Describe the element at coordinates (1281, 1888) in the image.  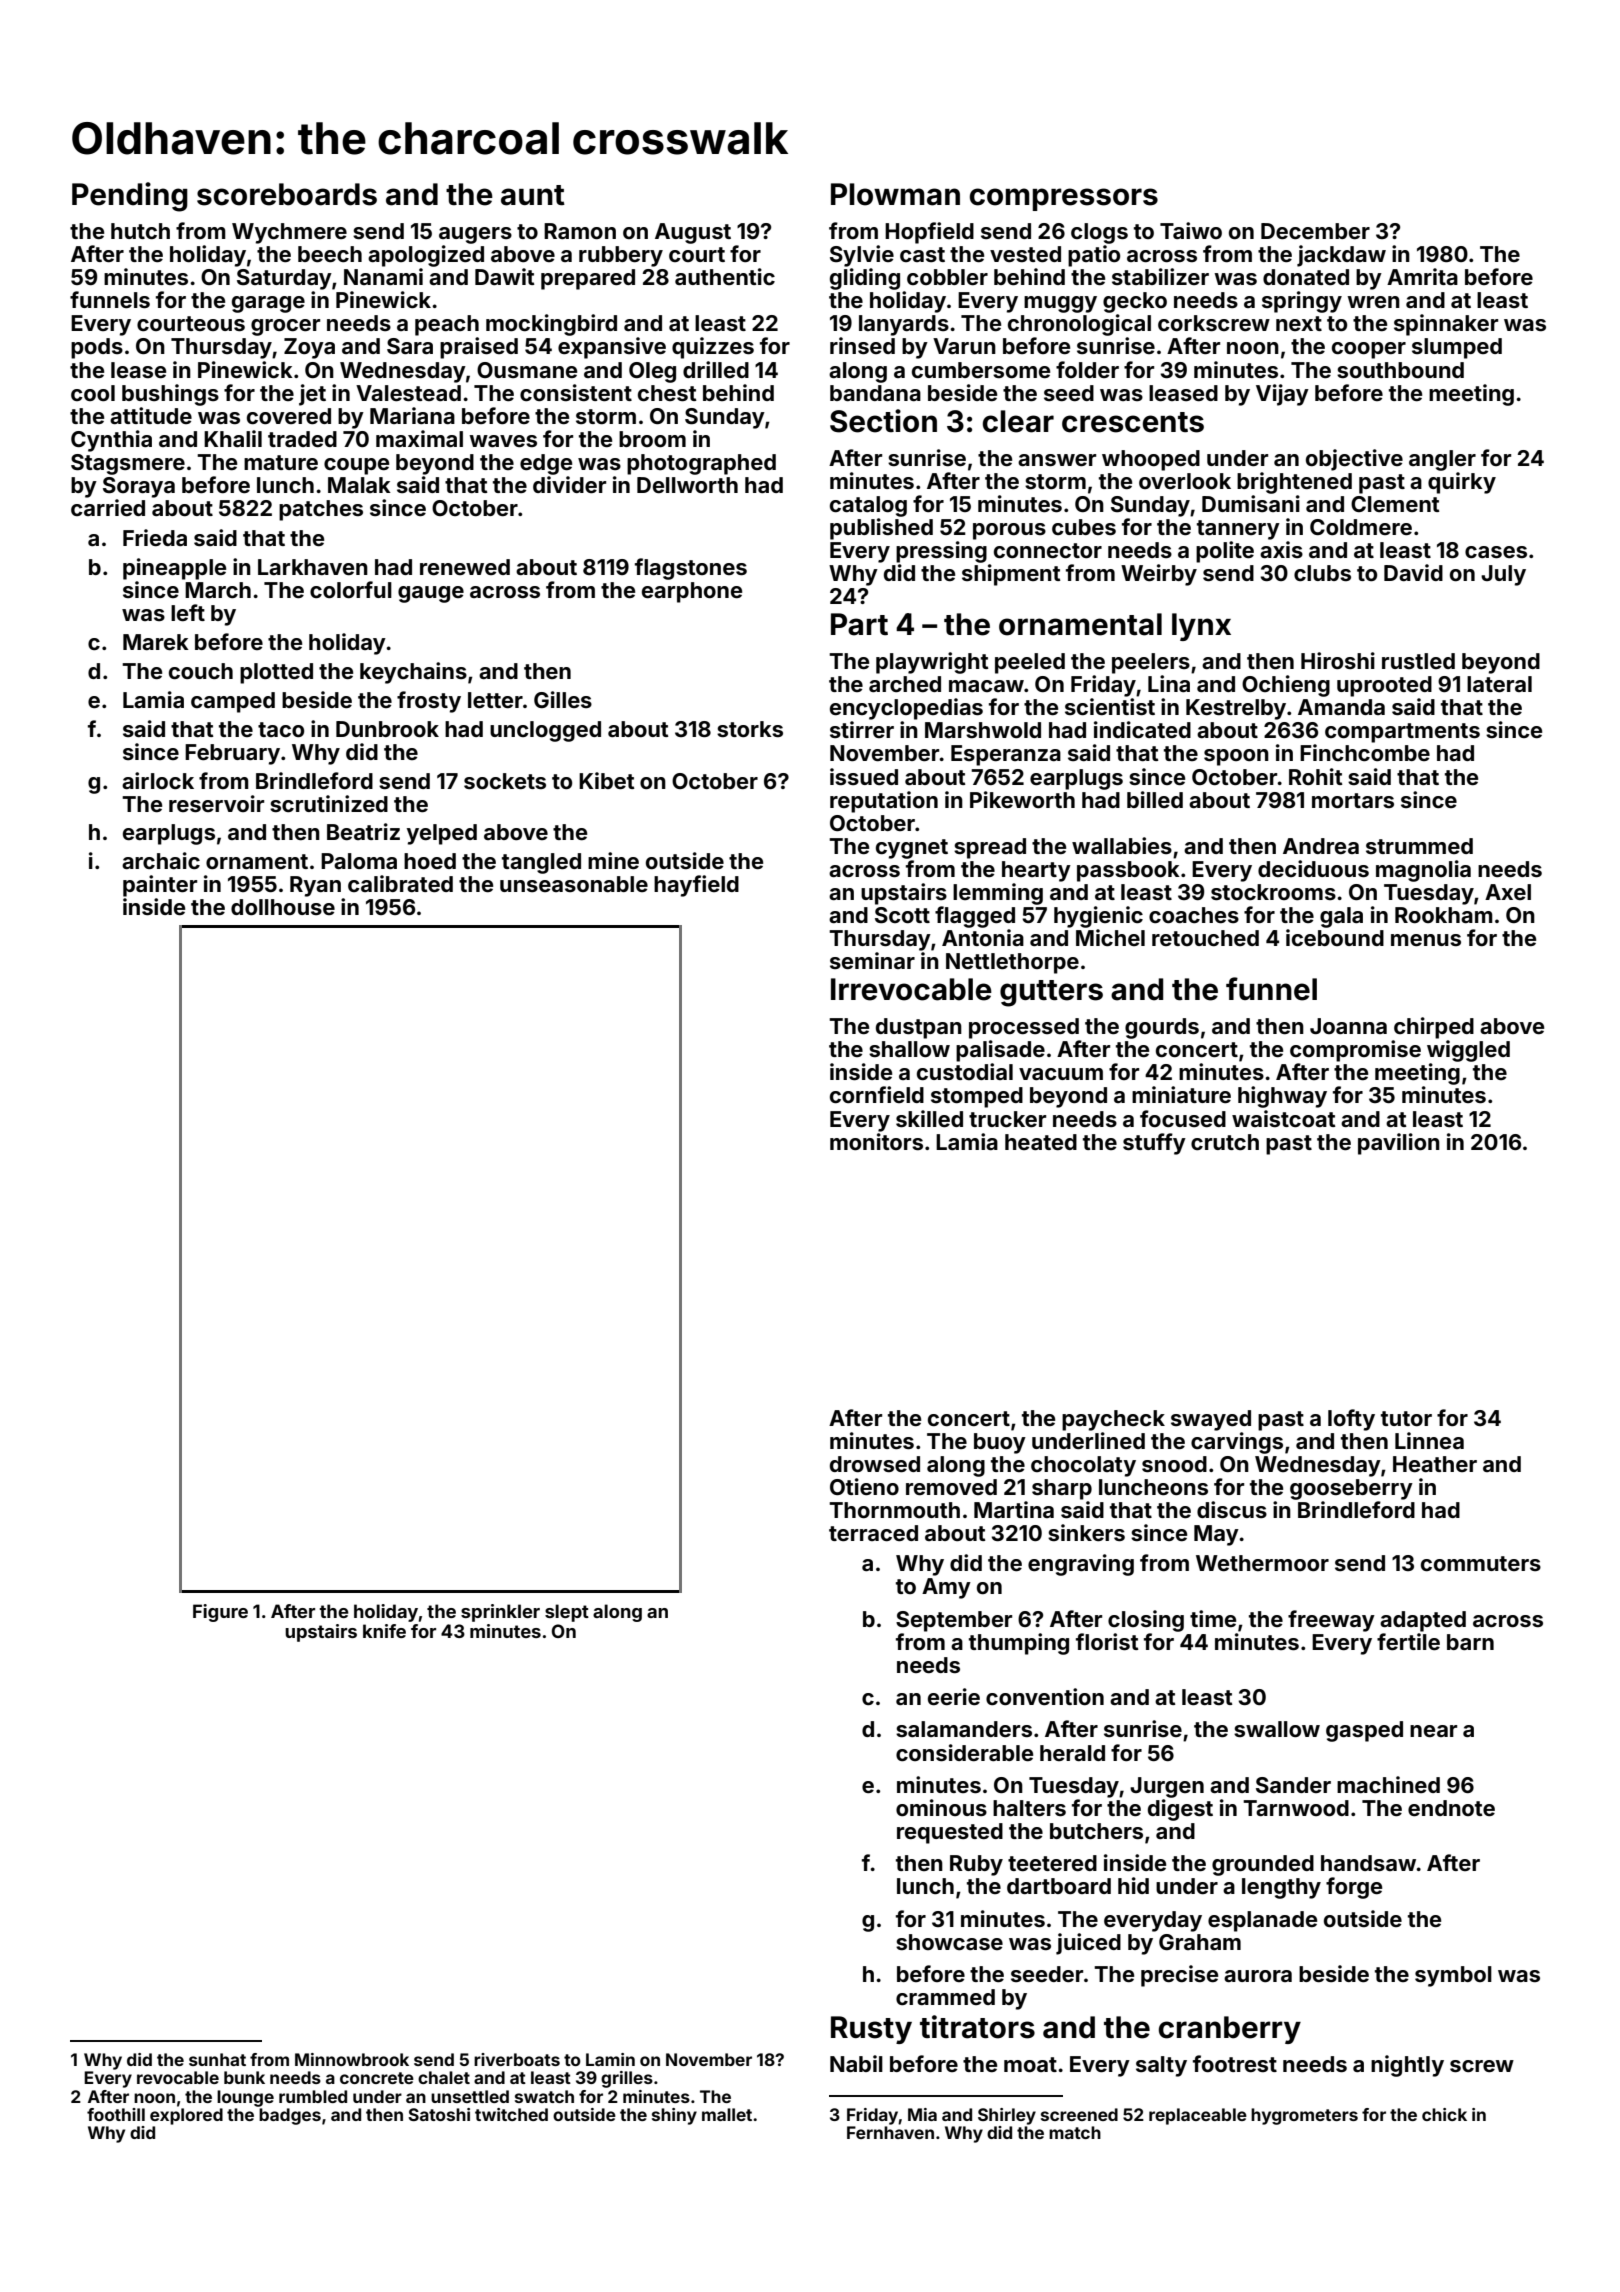
I see `lengthy` at that location.
